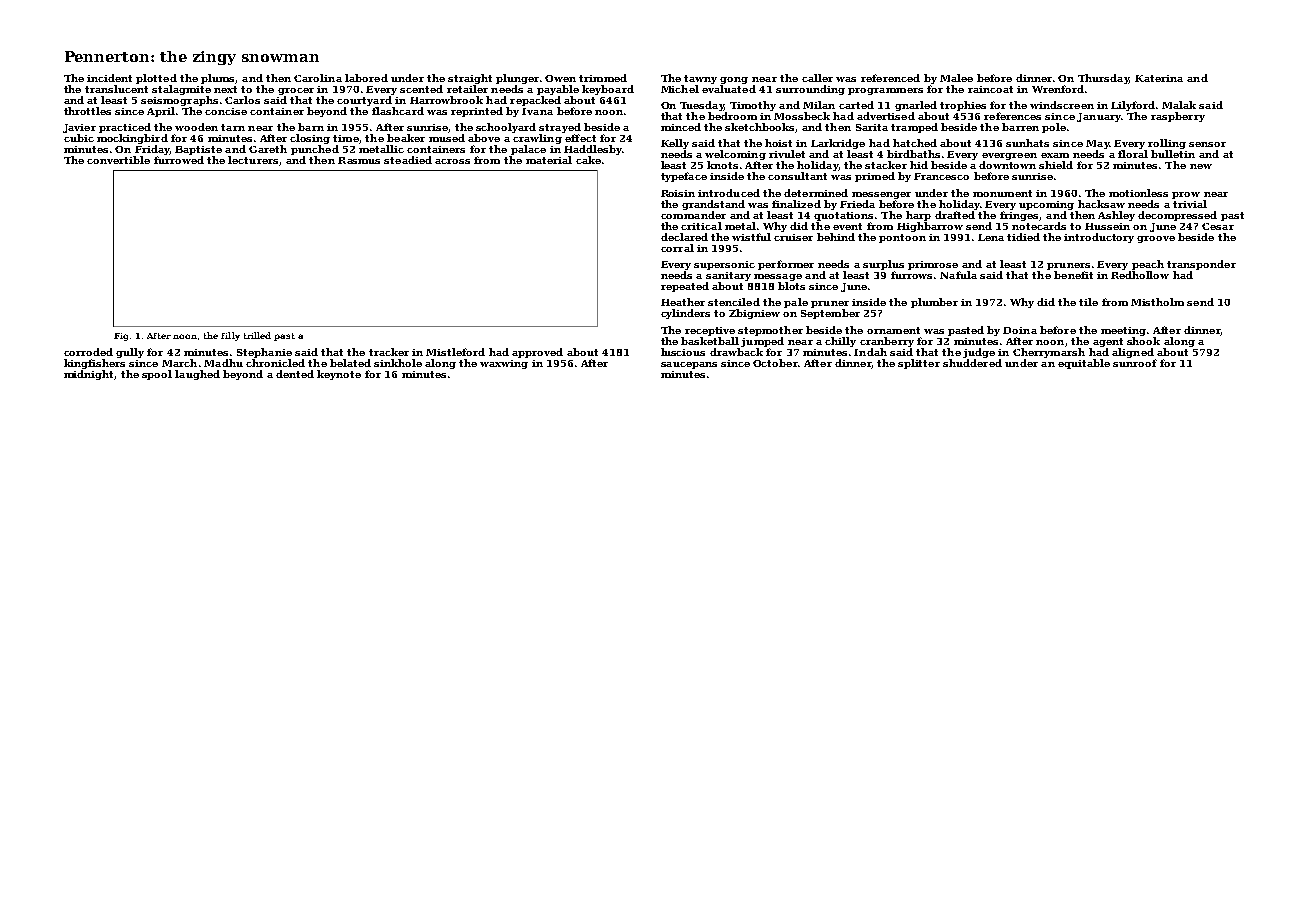 Image resolution: width=1308 pixels, height=924 pixels. What do you see at coordinates (870, 352) in the screenshot?
I see `Indah` at bounding box center [870, 352].
